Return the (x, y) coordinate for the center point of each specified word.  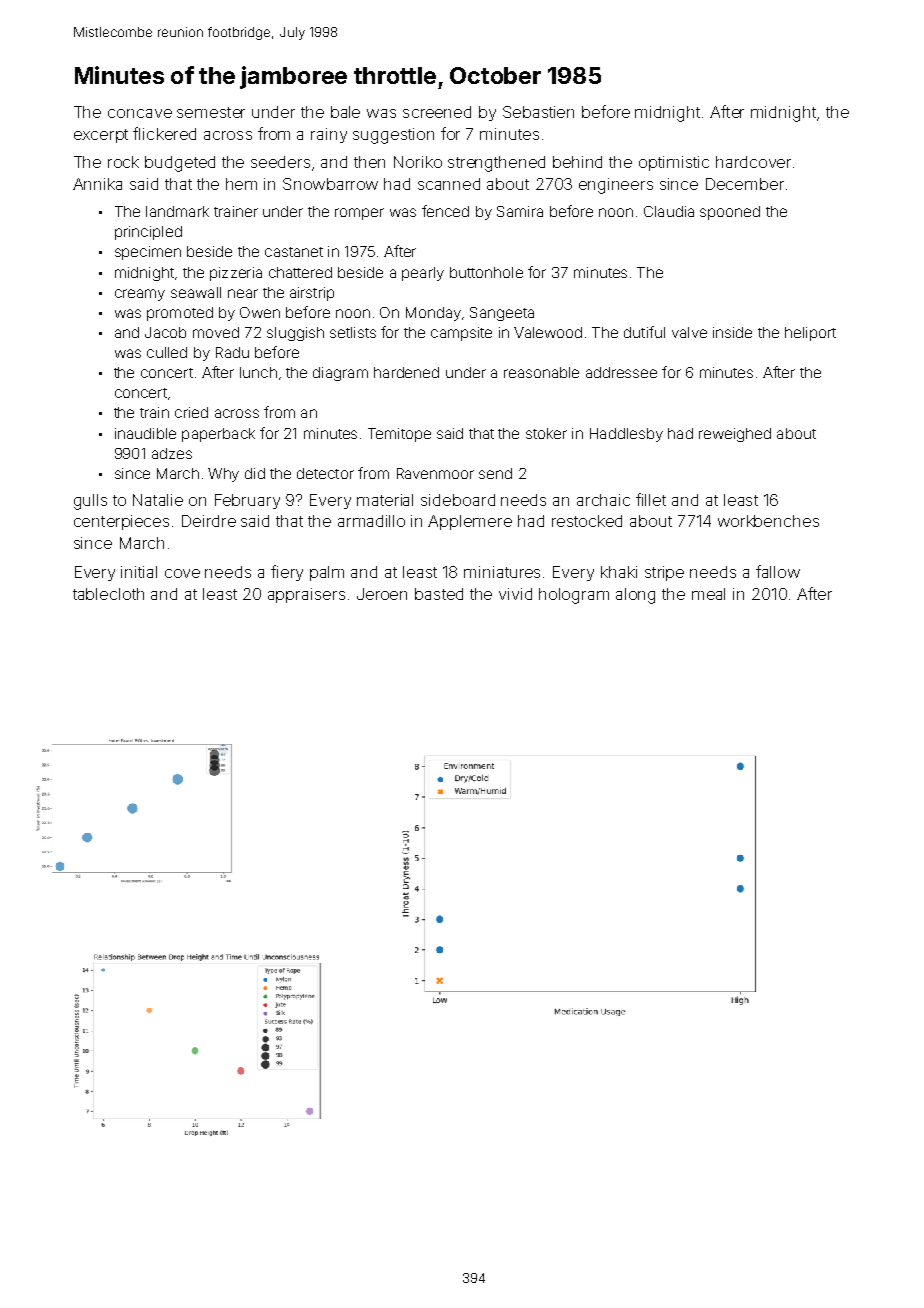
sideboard (458, 500)
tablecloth (108, 594)
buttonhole (486, 272)
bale (345, 112)
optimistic (674, 163)
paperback (218, 435)
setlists (353, 332)
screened (437, 112)
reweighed (735, 435)
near (243, 293)
